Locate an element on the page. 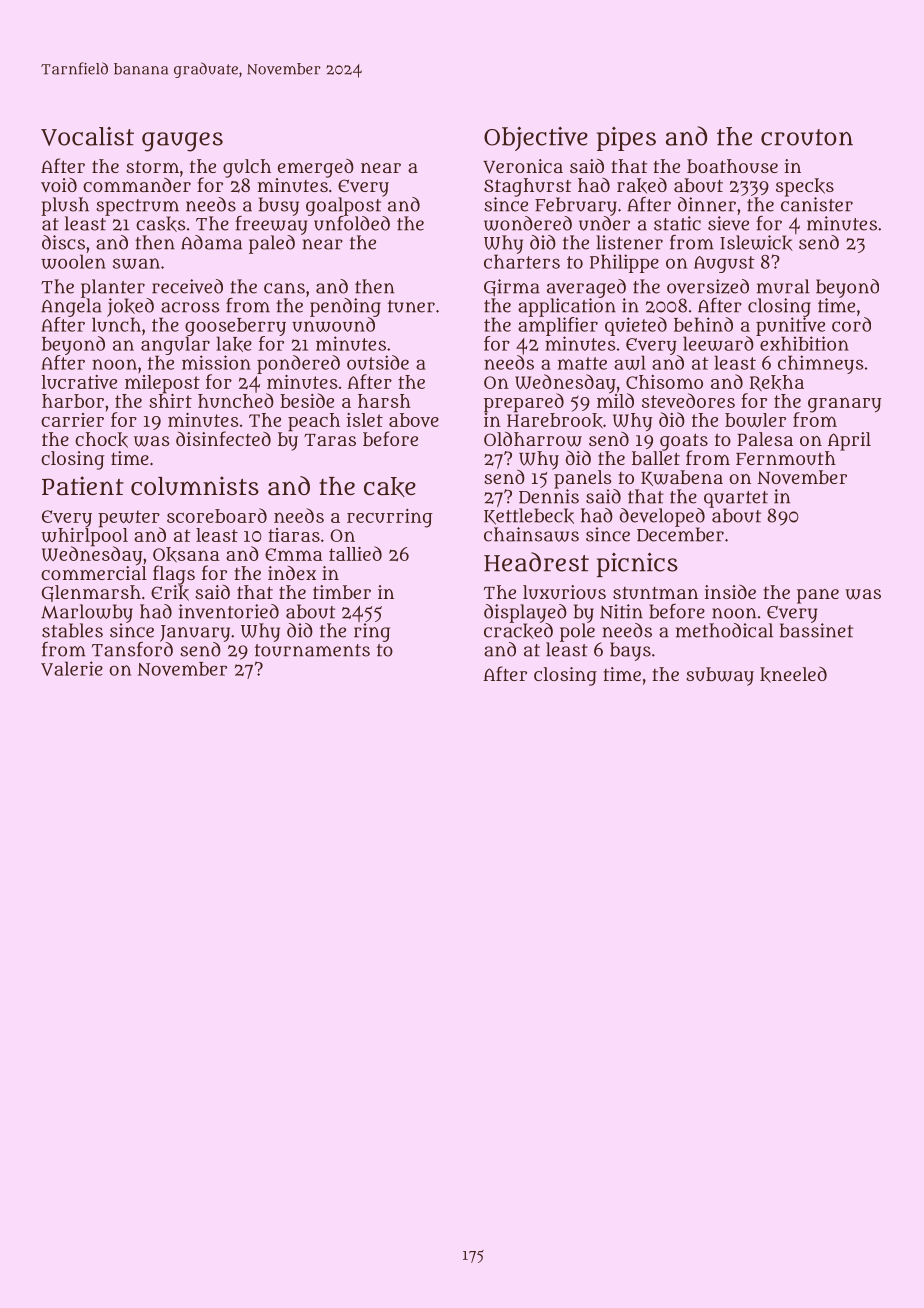  tournaments is located at coordinates (312, 650).
